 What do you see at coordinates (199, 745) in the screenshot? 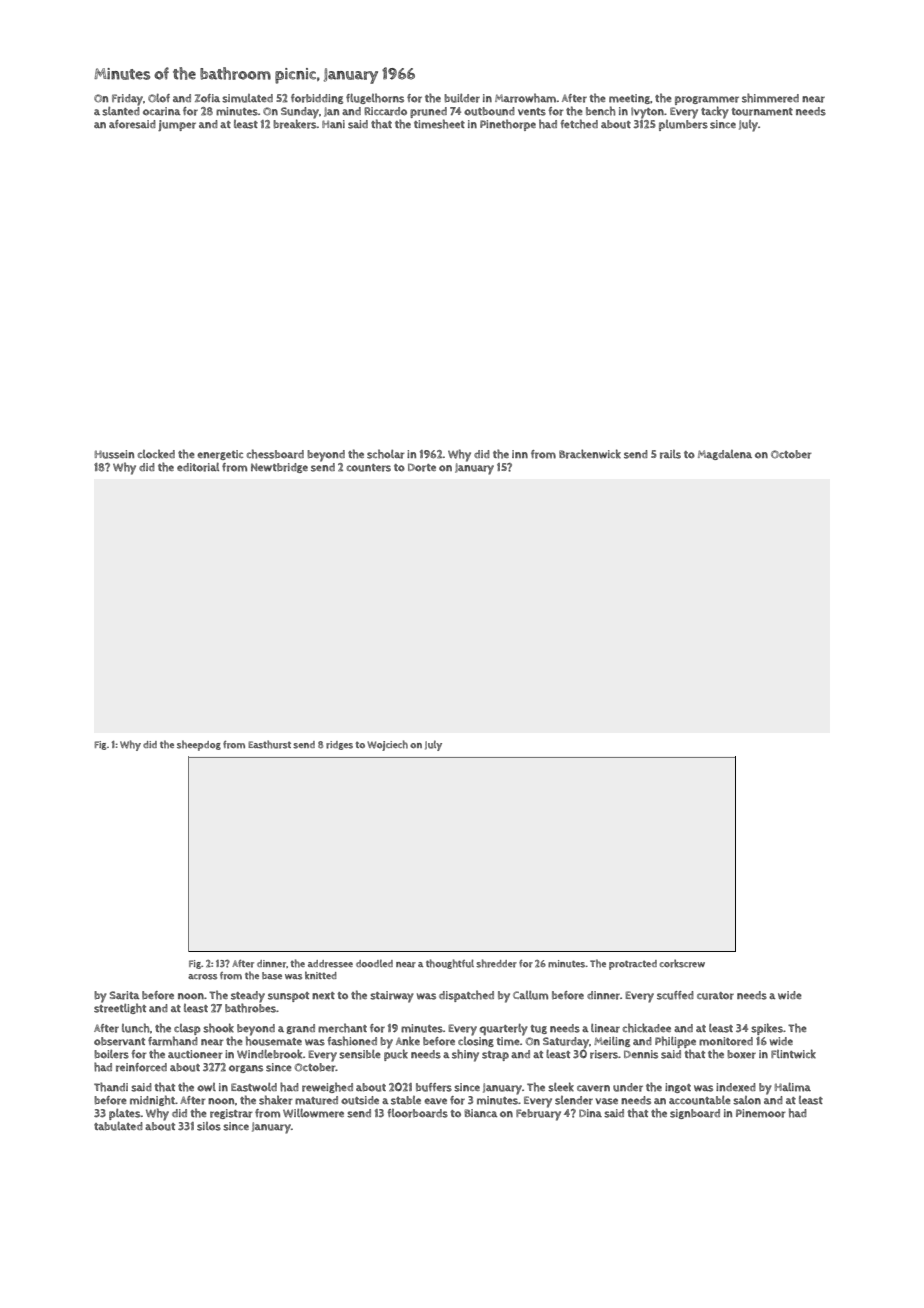
I see `sheepdog` at bounding box center [199, 745].
